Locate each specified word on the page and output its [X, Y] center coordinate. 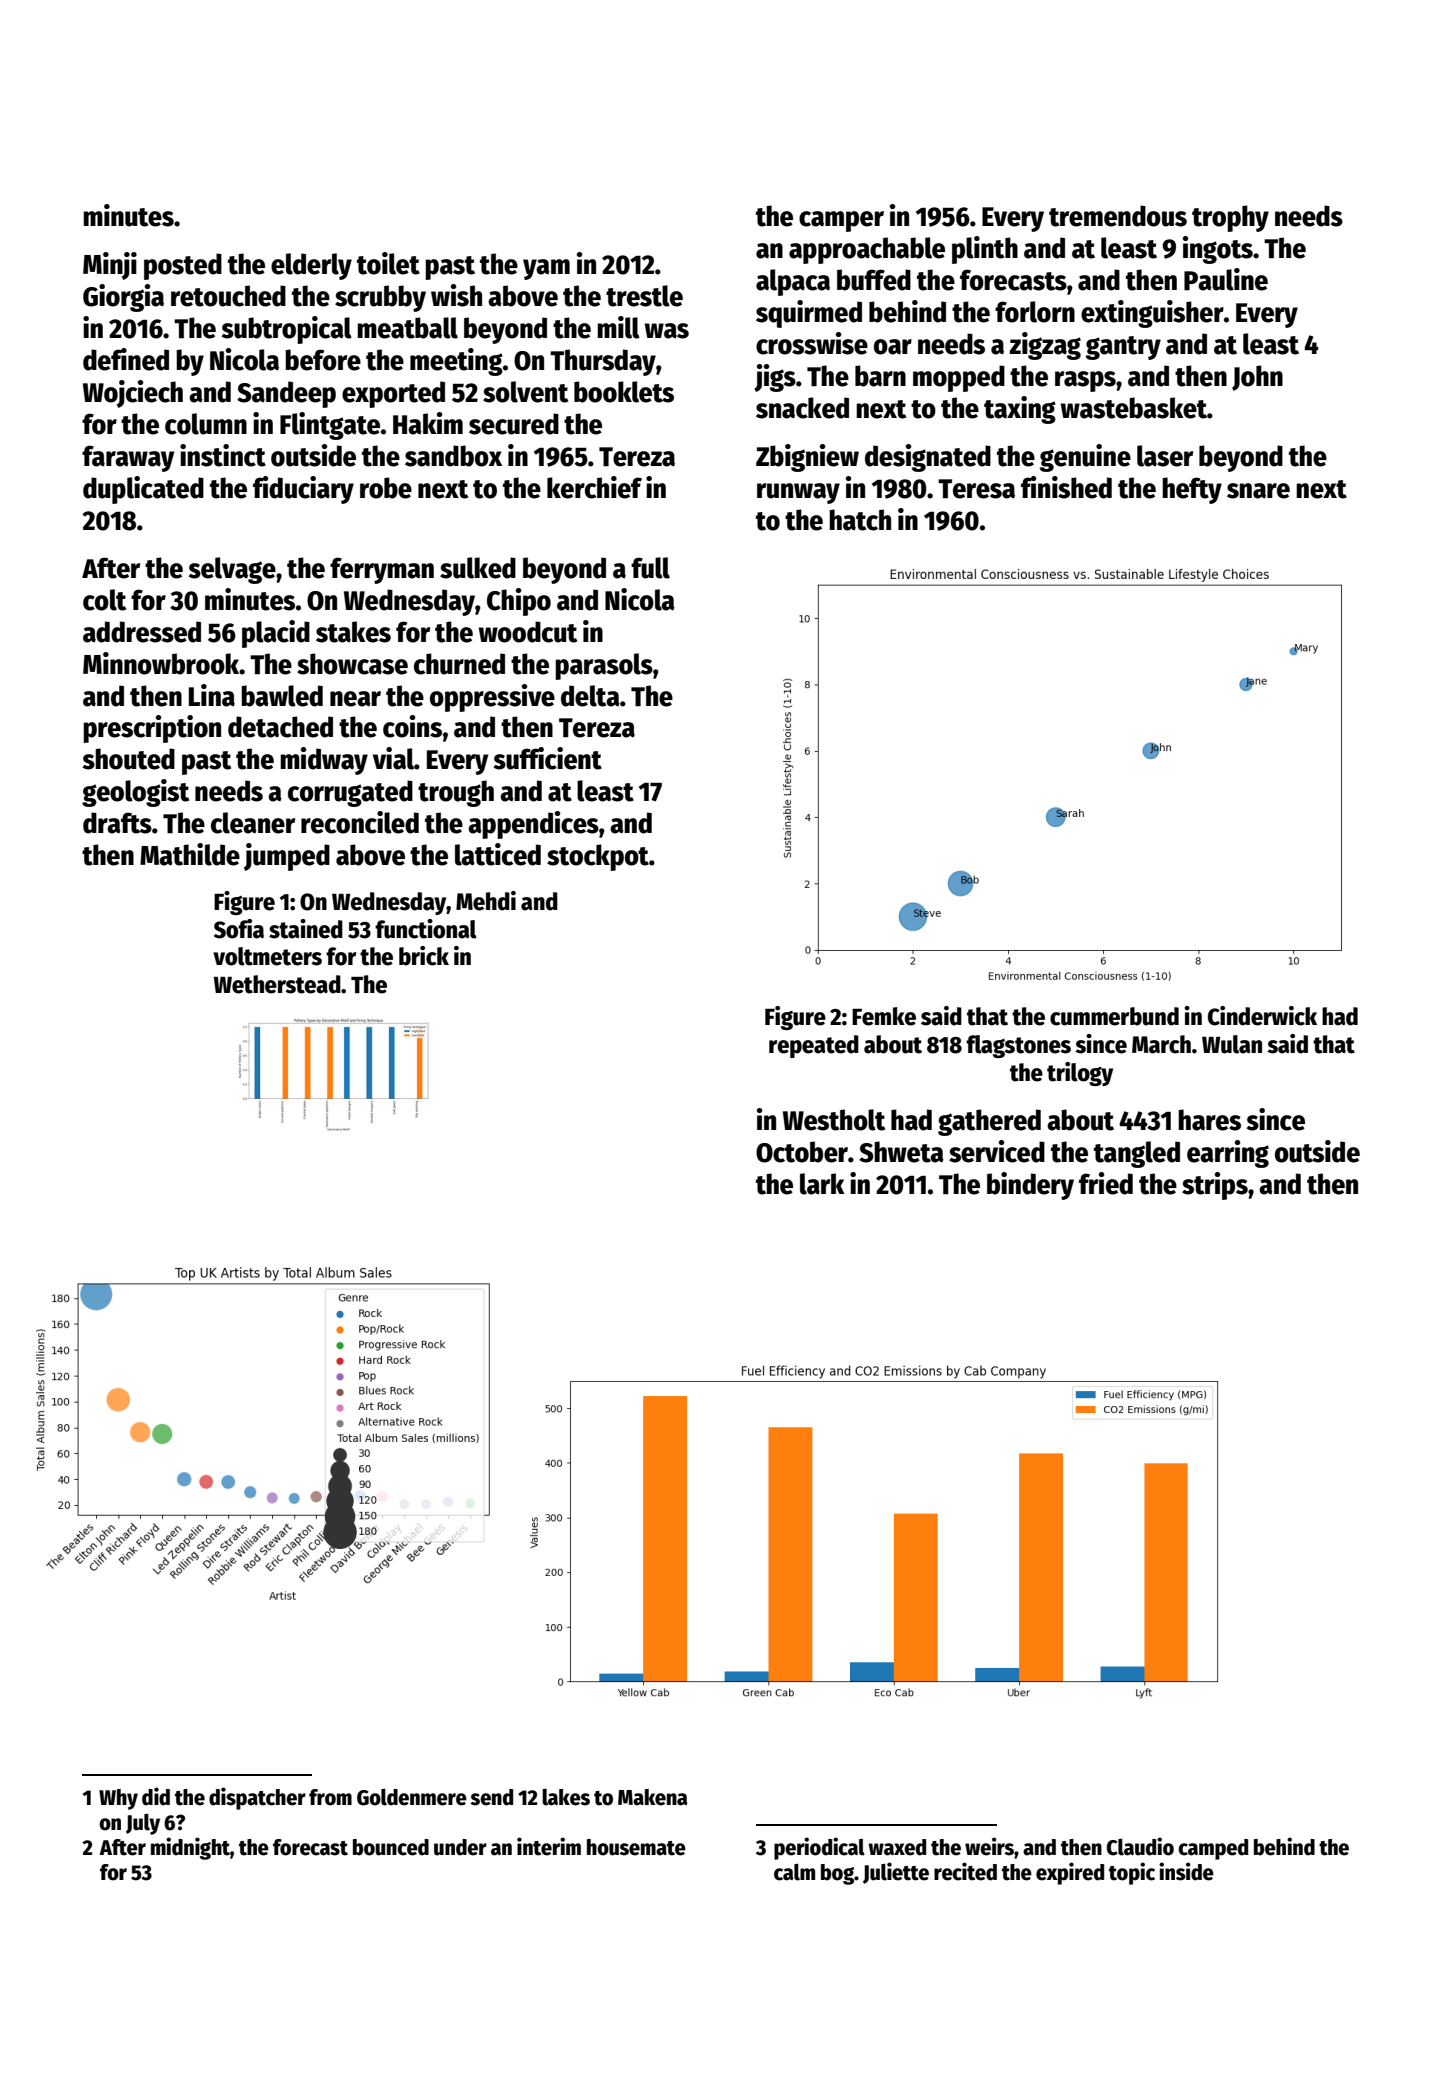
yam [546, 269]
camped [1213, 1849]
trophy [1230, 218]
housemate [636, 1847]
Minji [110, 266]
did [156, 1796]
